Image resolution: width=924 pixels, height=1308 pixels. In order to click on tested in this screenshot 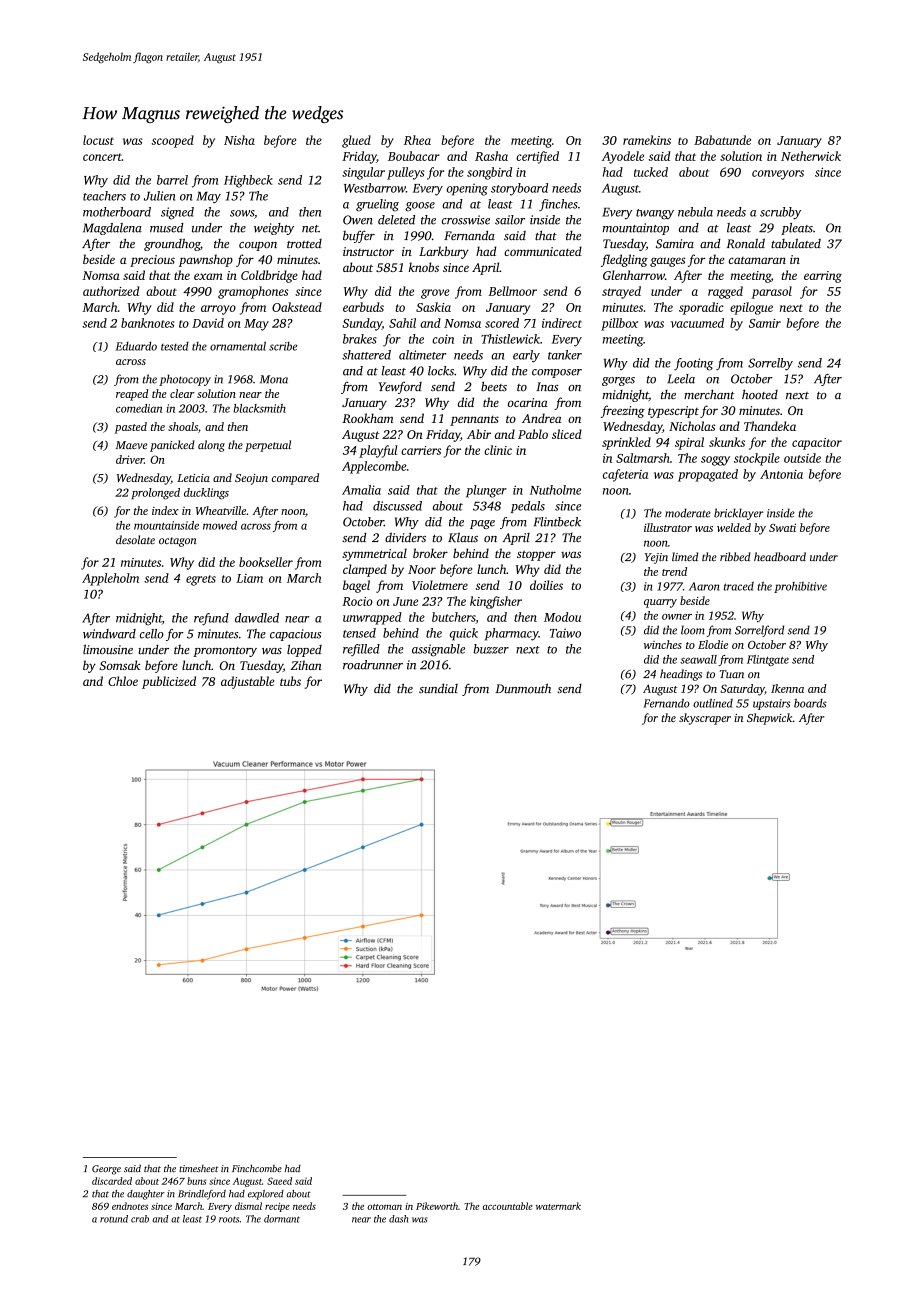, I will do `click(175, 346)`.
